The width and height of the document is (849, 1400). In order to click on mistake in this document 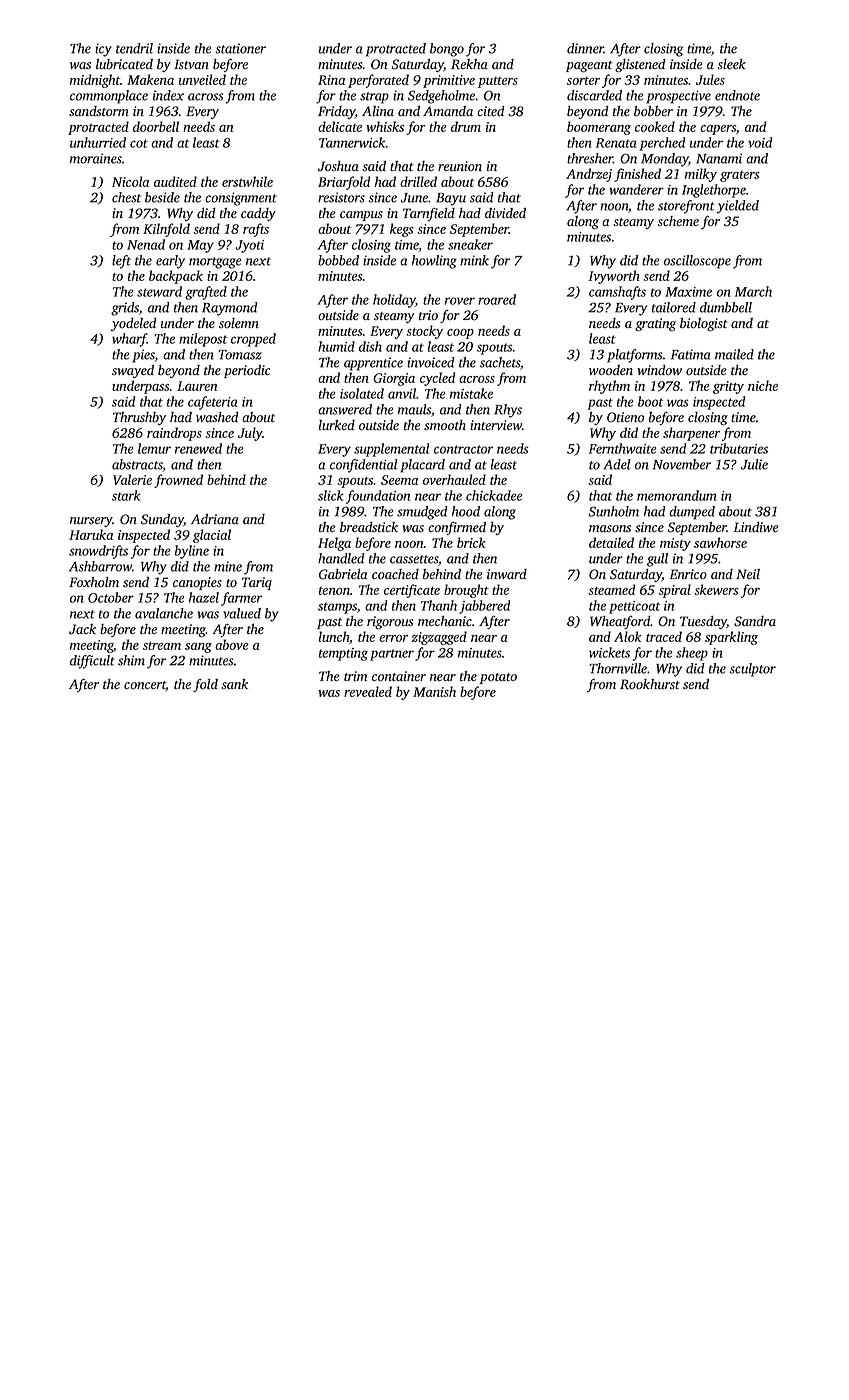, I will do `click(471, 393)`.
